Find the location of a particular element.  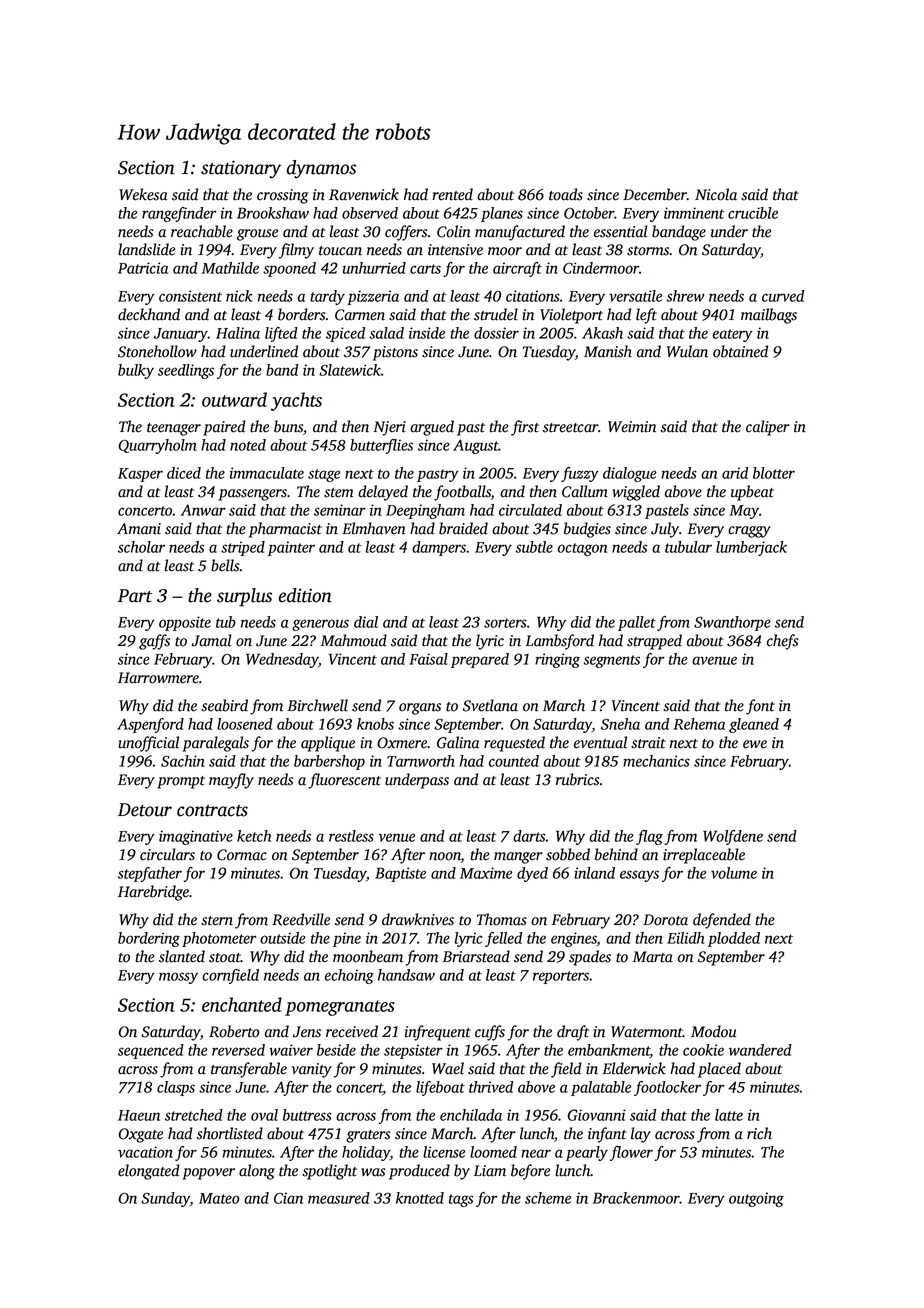

ketch is located at coordinates (254, 836).
